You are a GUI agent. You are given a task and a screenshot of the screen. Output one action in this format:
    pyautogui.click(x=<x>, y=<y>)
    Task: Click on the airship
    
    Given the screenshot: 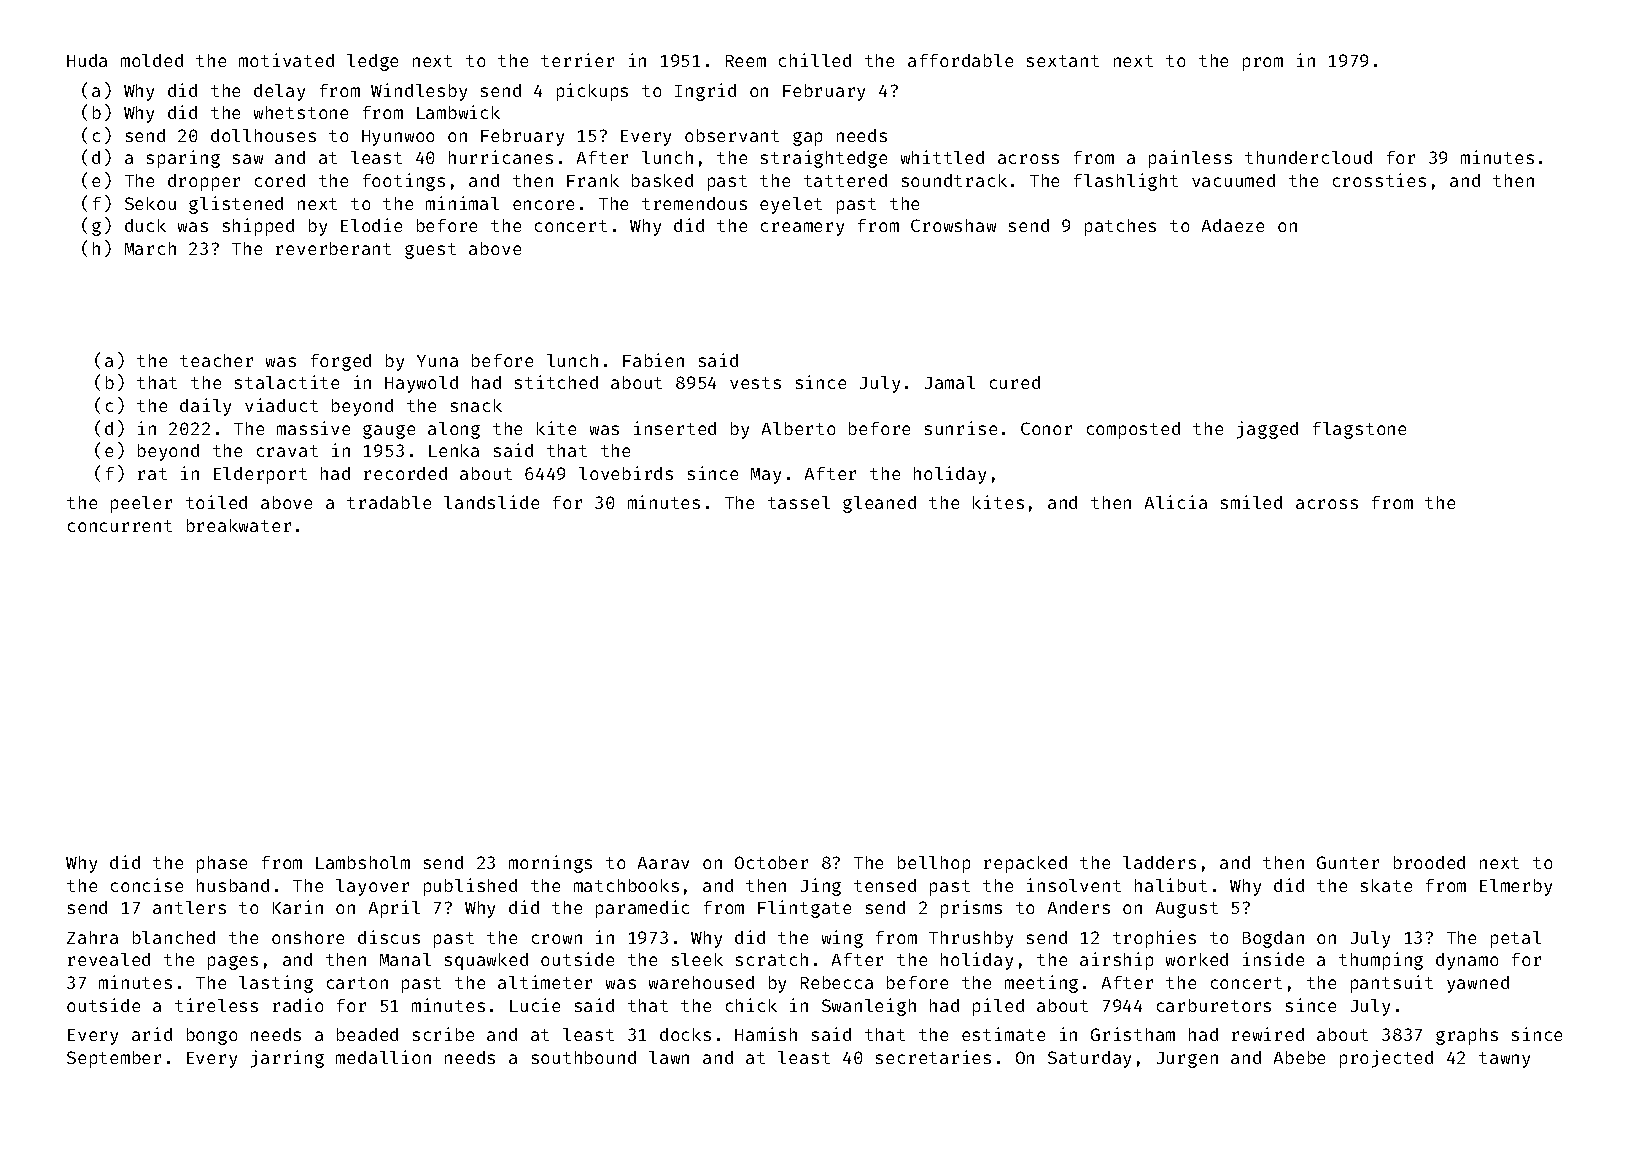 What is the action you would take?
    pyautogui.click(x=1116, y=961)
